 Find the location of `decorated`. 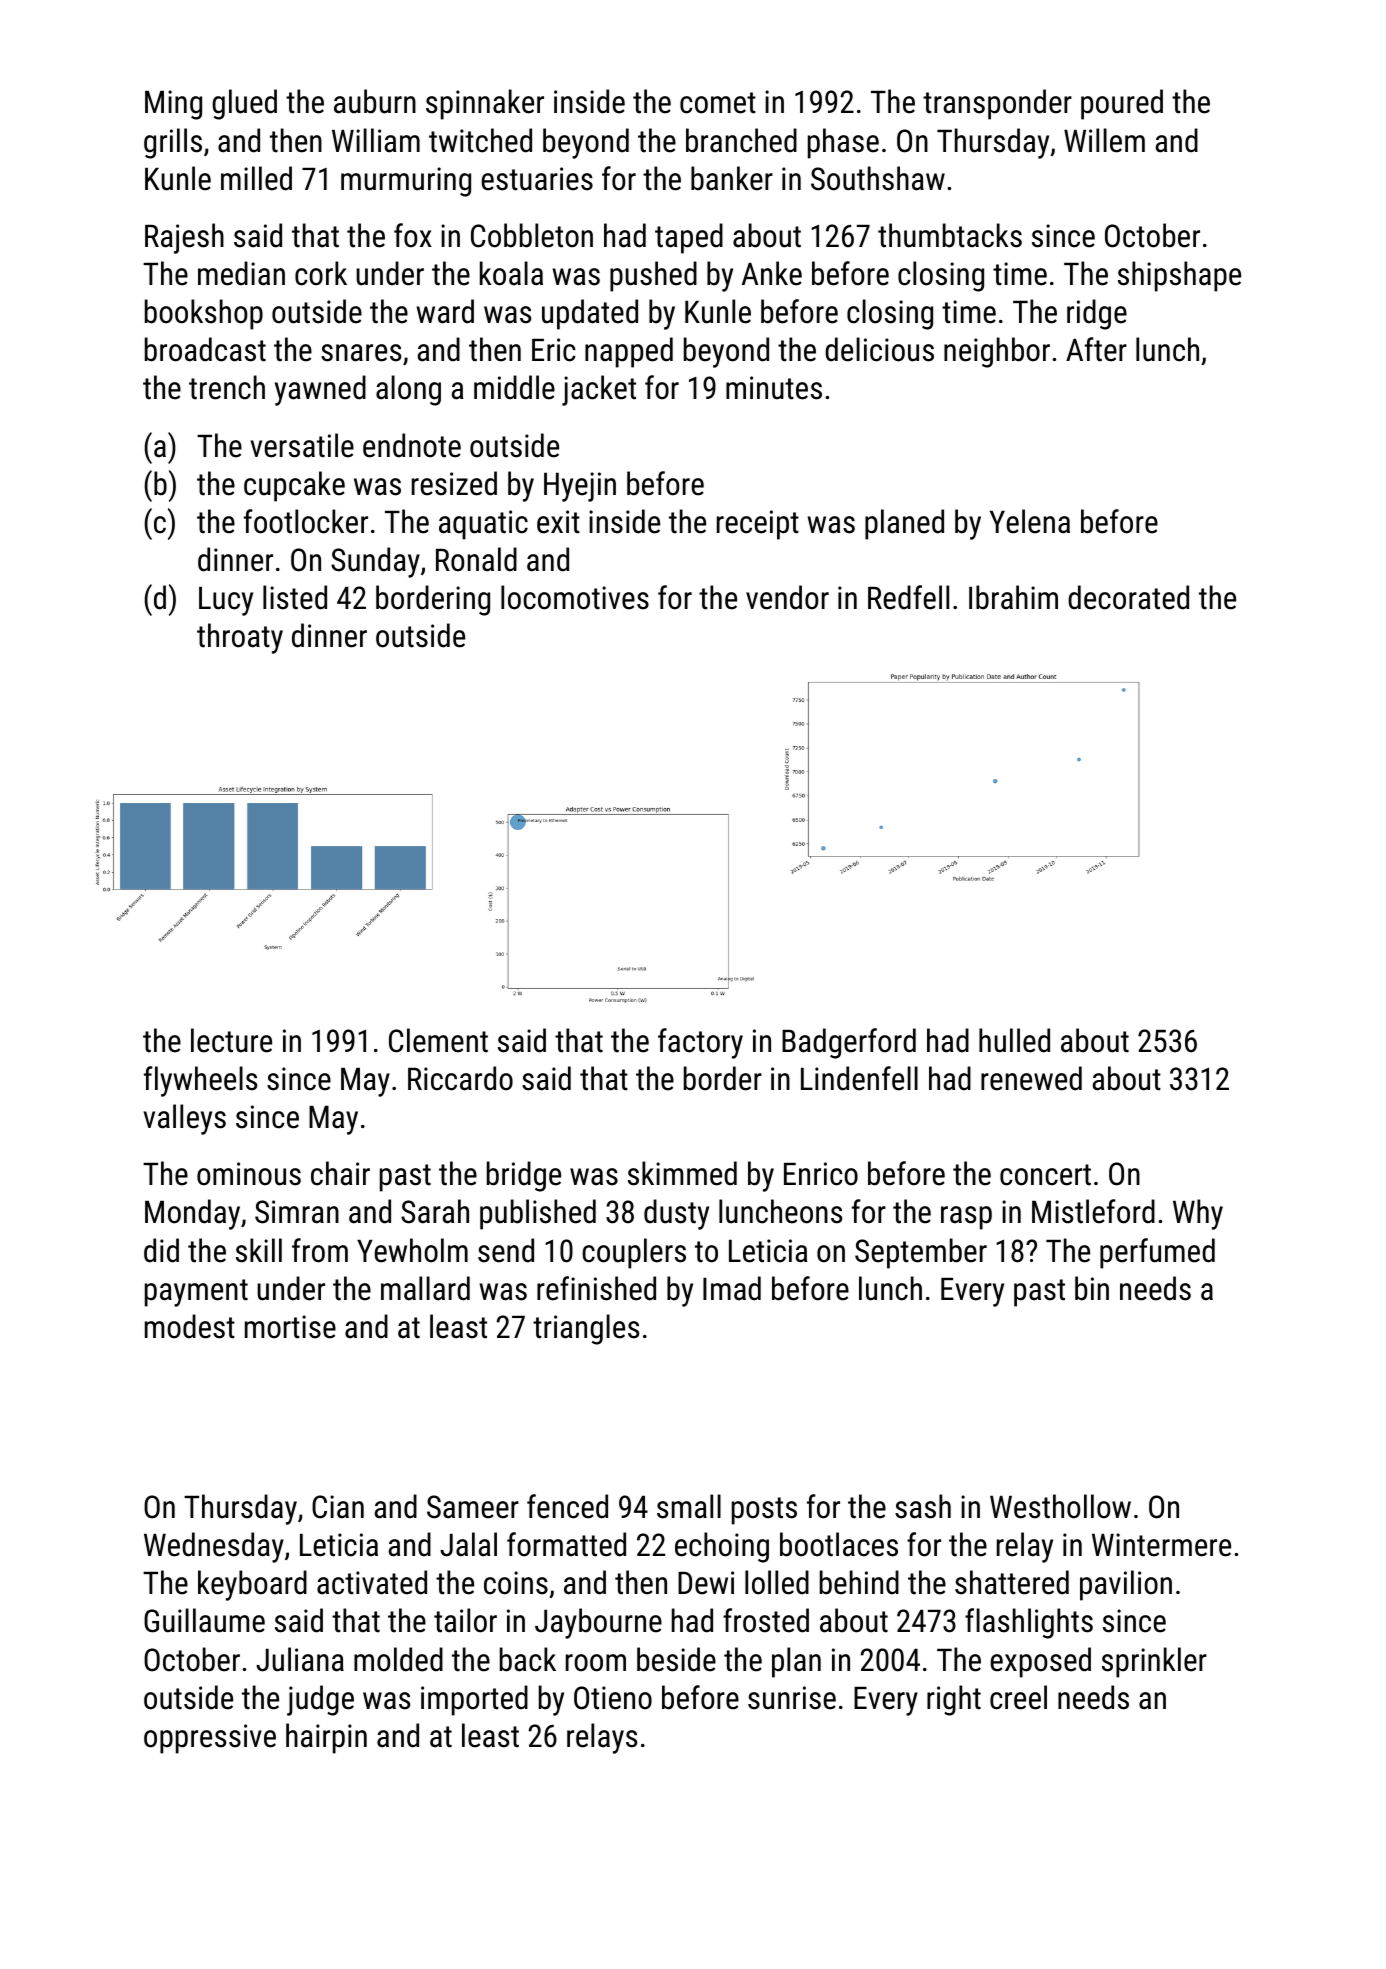

decorated is located at coordinates (1128, 597).
